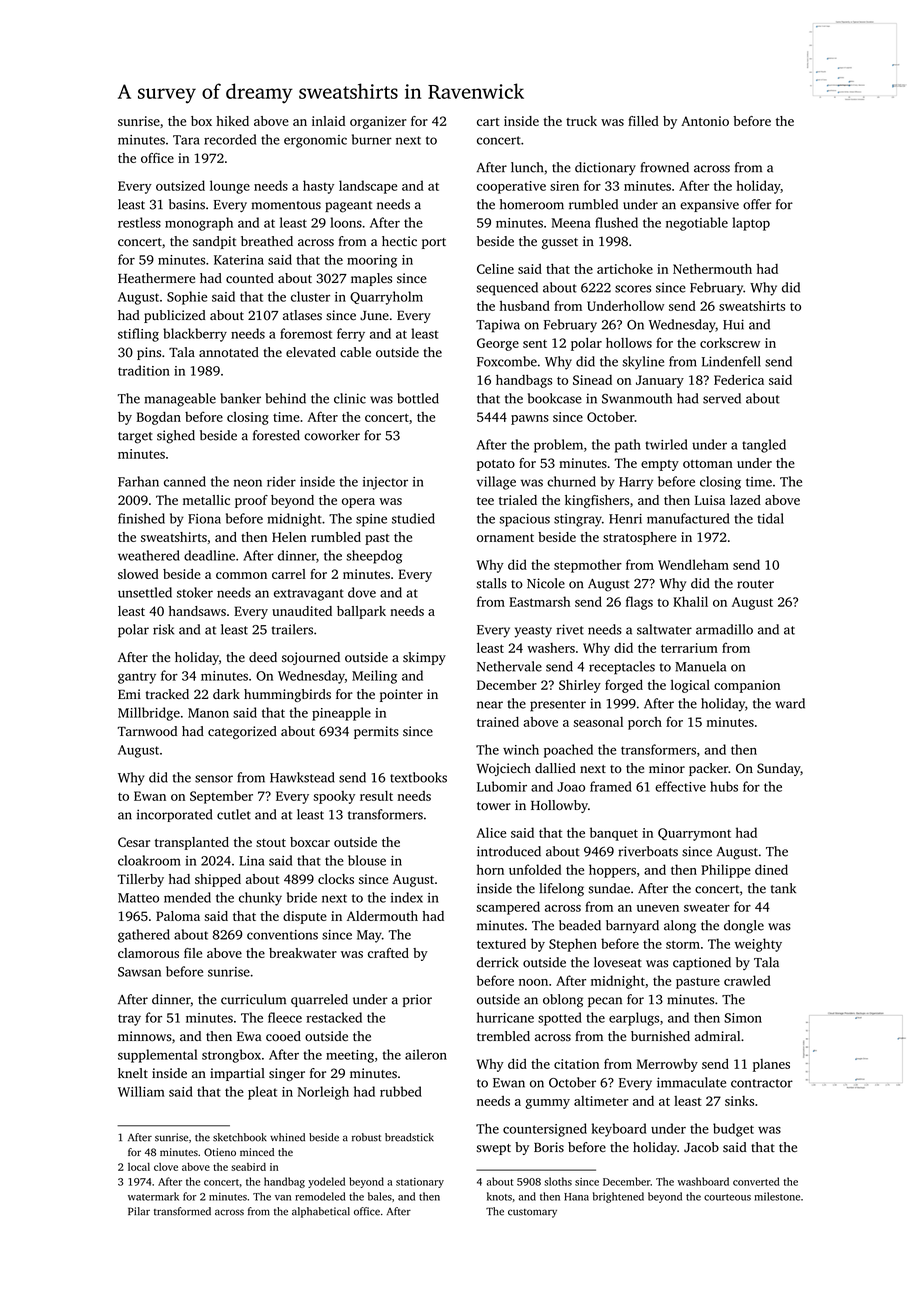  I want to click on tank, so click(783, 888).
